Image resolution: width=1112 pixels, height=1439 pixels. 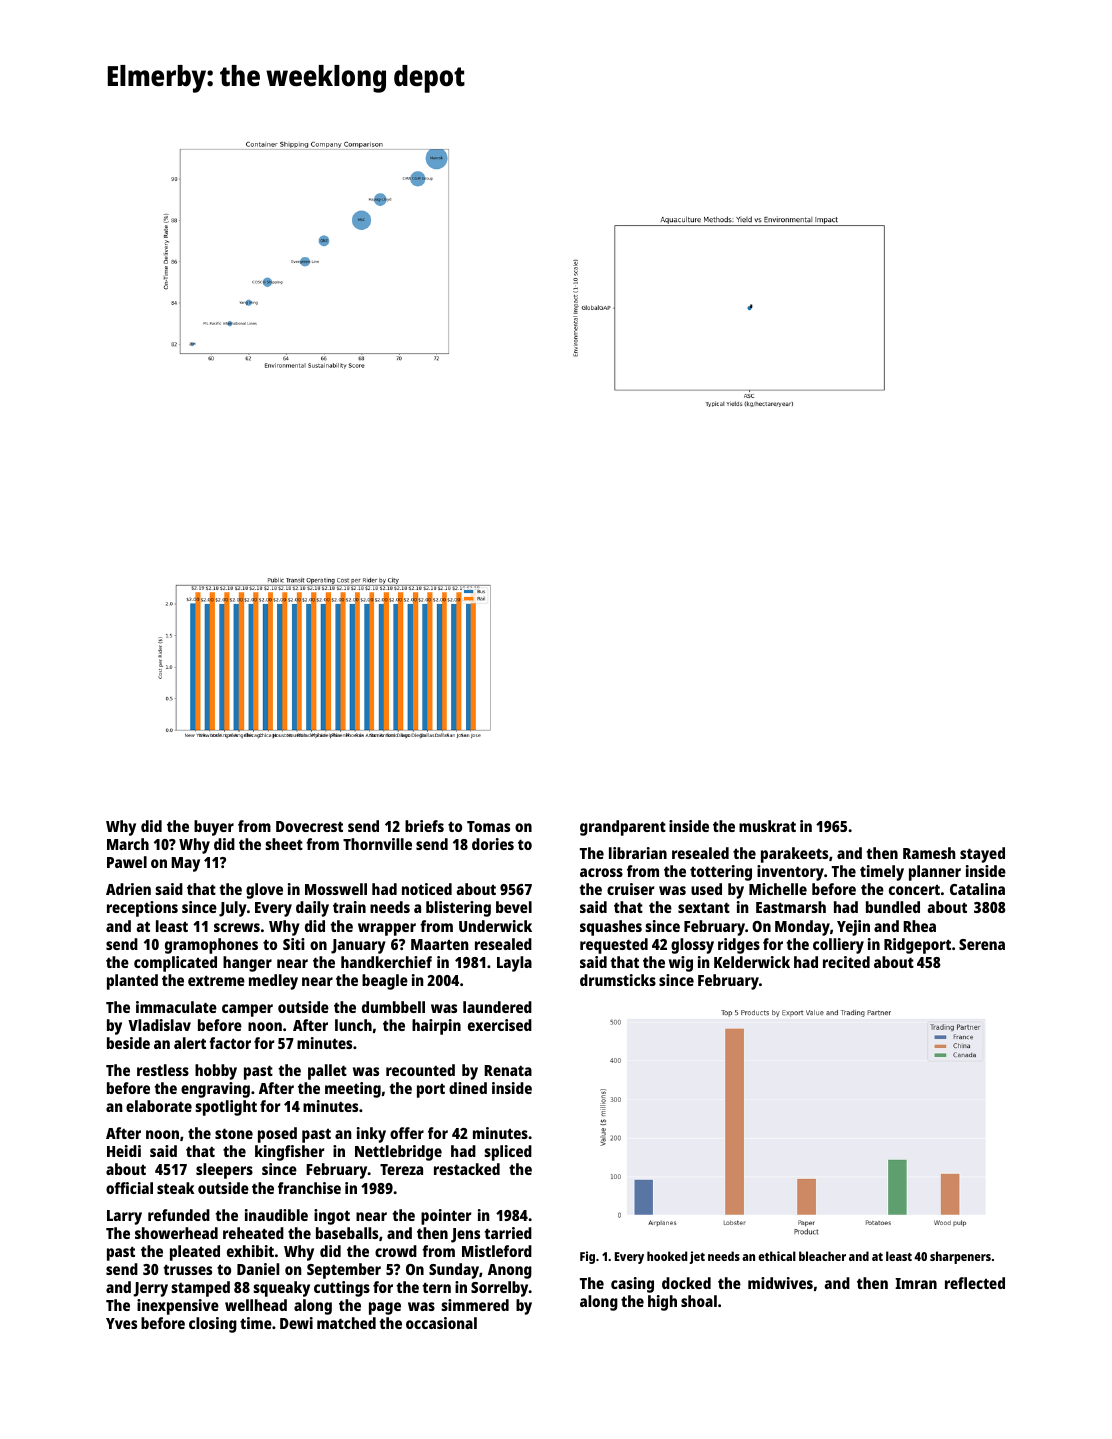 What do you see at coordinates (662, 1303) in the screenshot?
I see `high` at bounding box center [662, 1303].
